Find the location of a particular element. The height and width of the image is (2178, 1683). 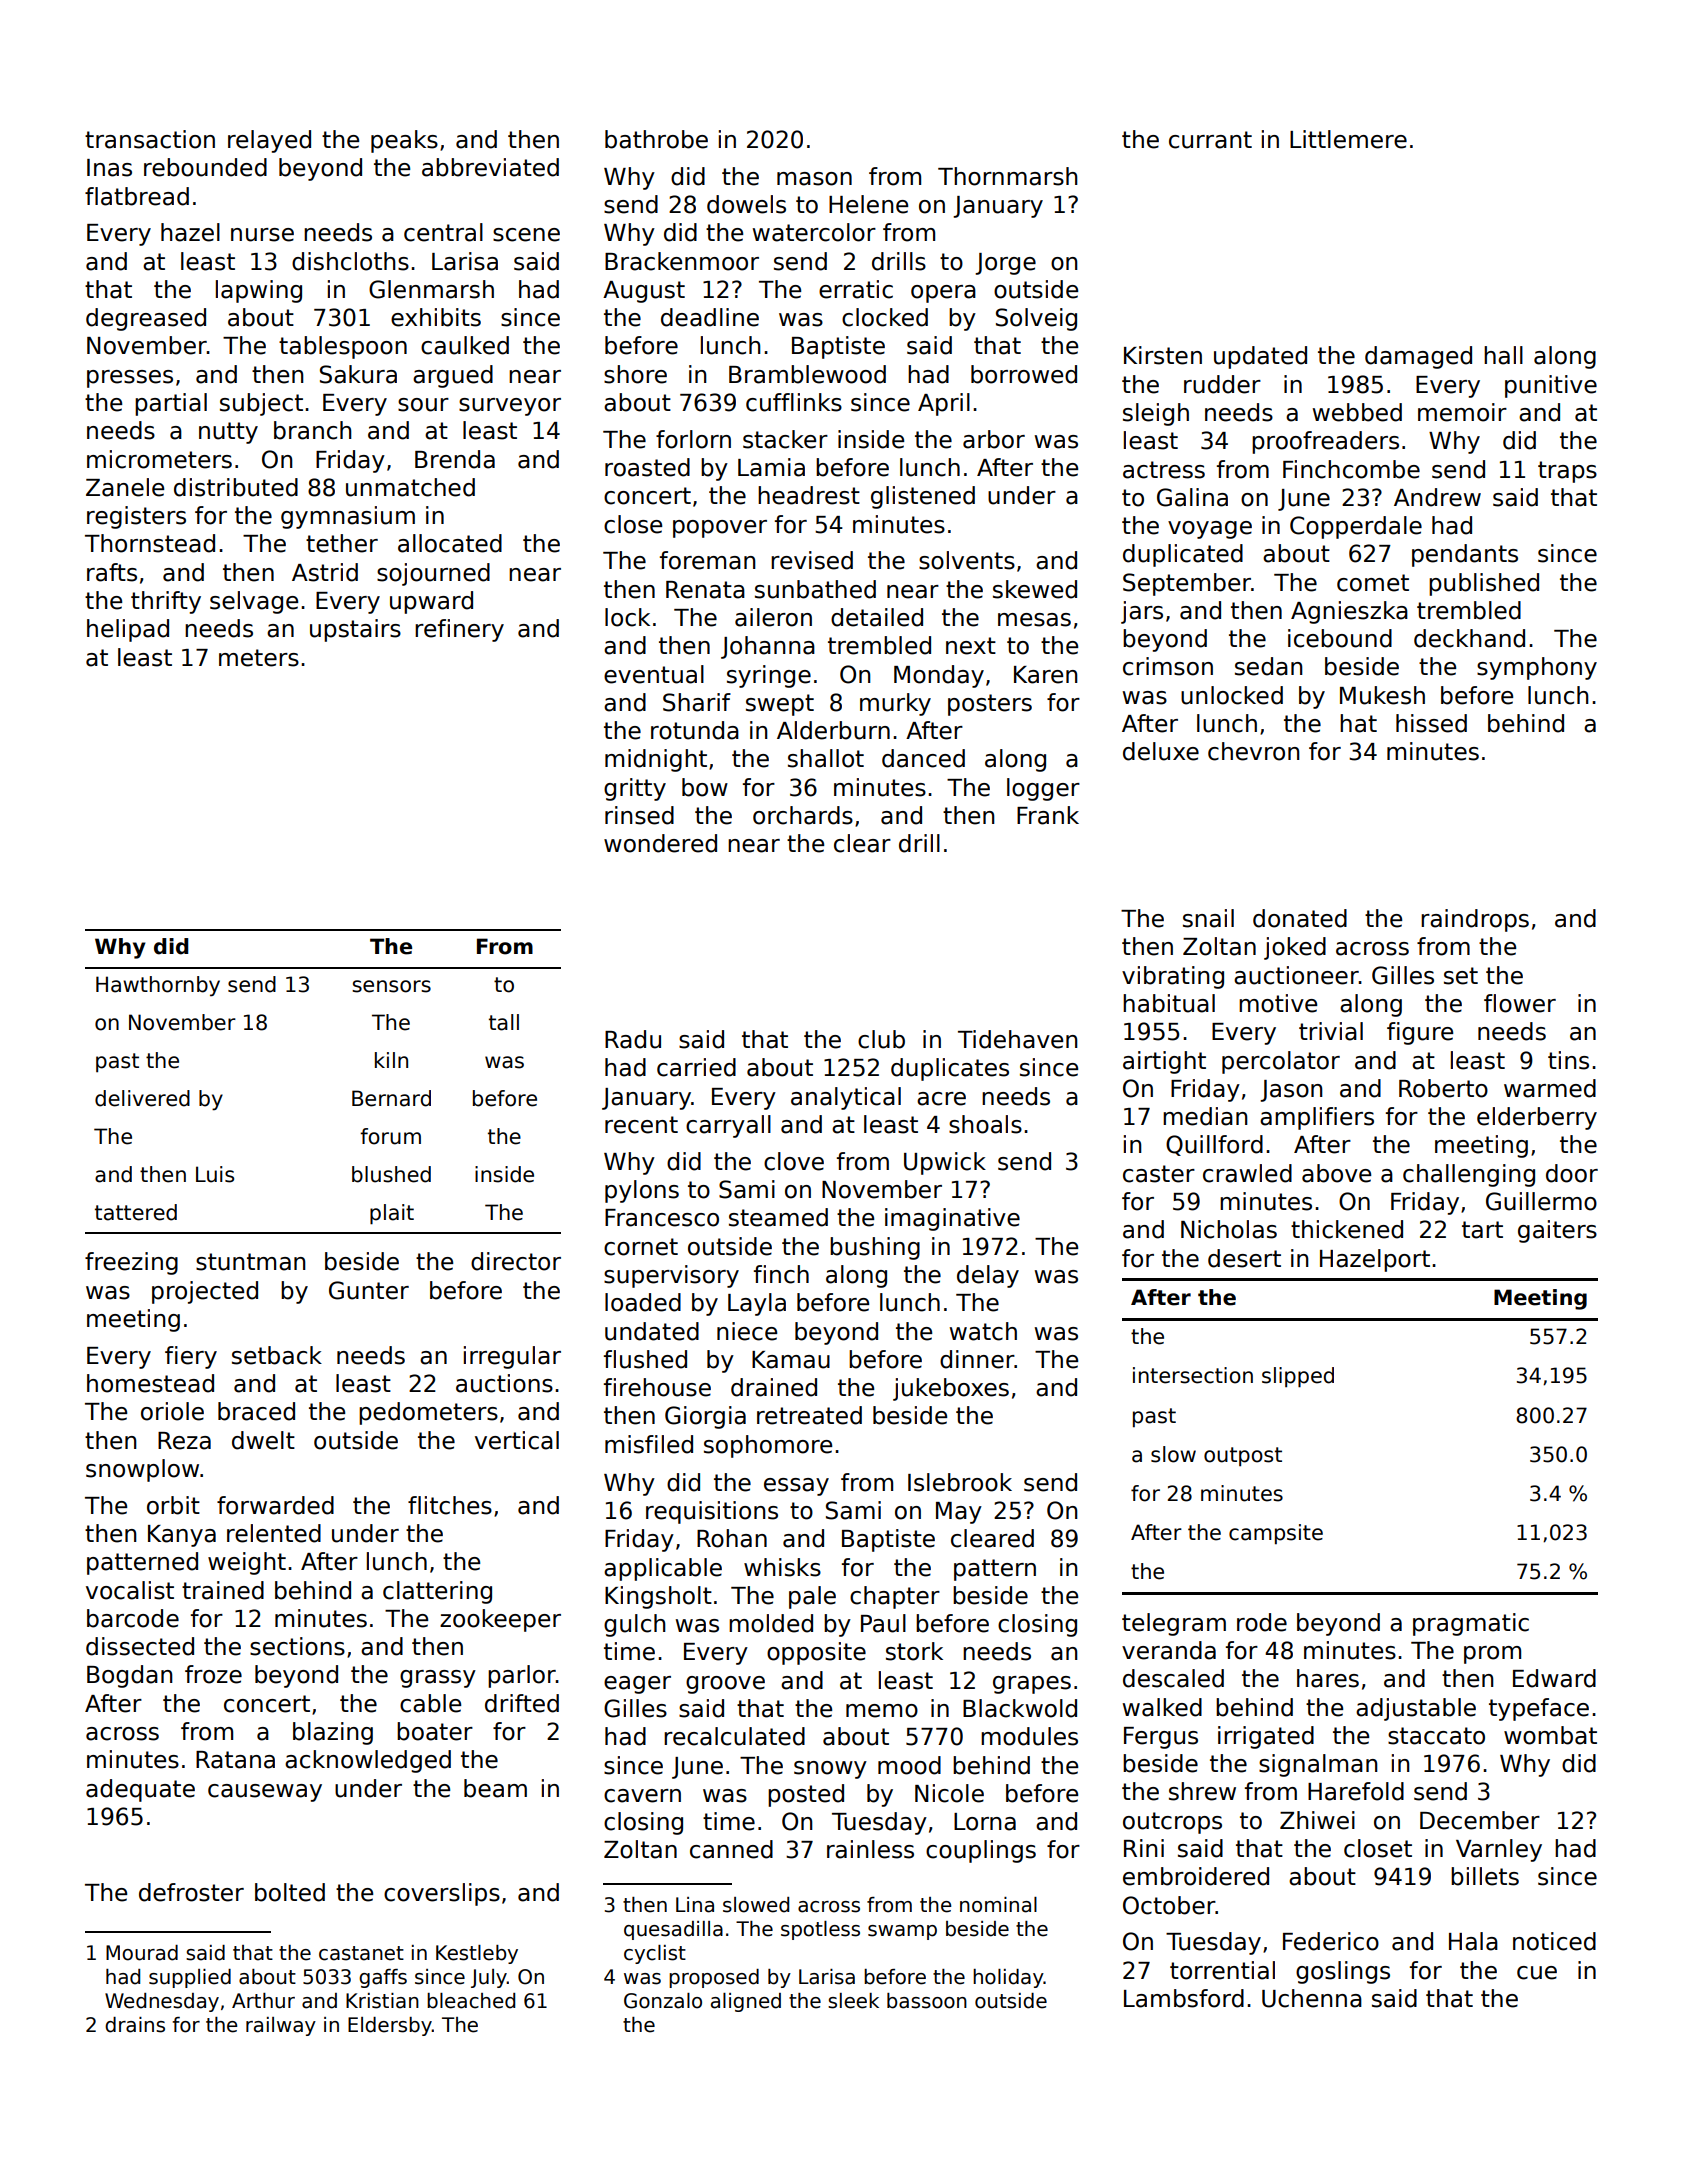

snail is located at coordinates (1208, 918).
